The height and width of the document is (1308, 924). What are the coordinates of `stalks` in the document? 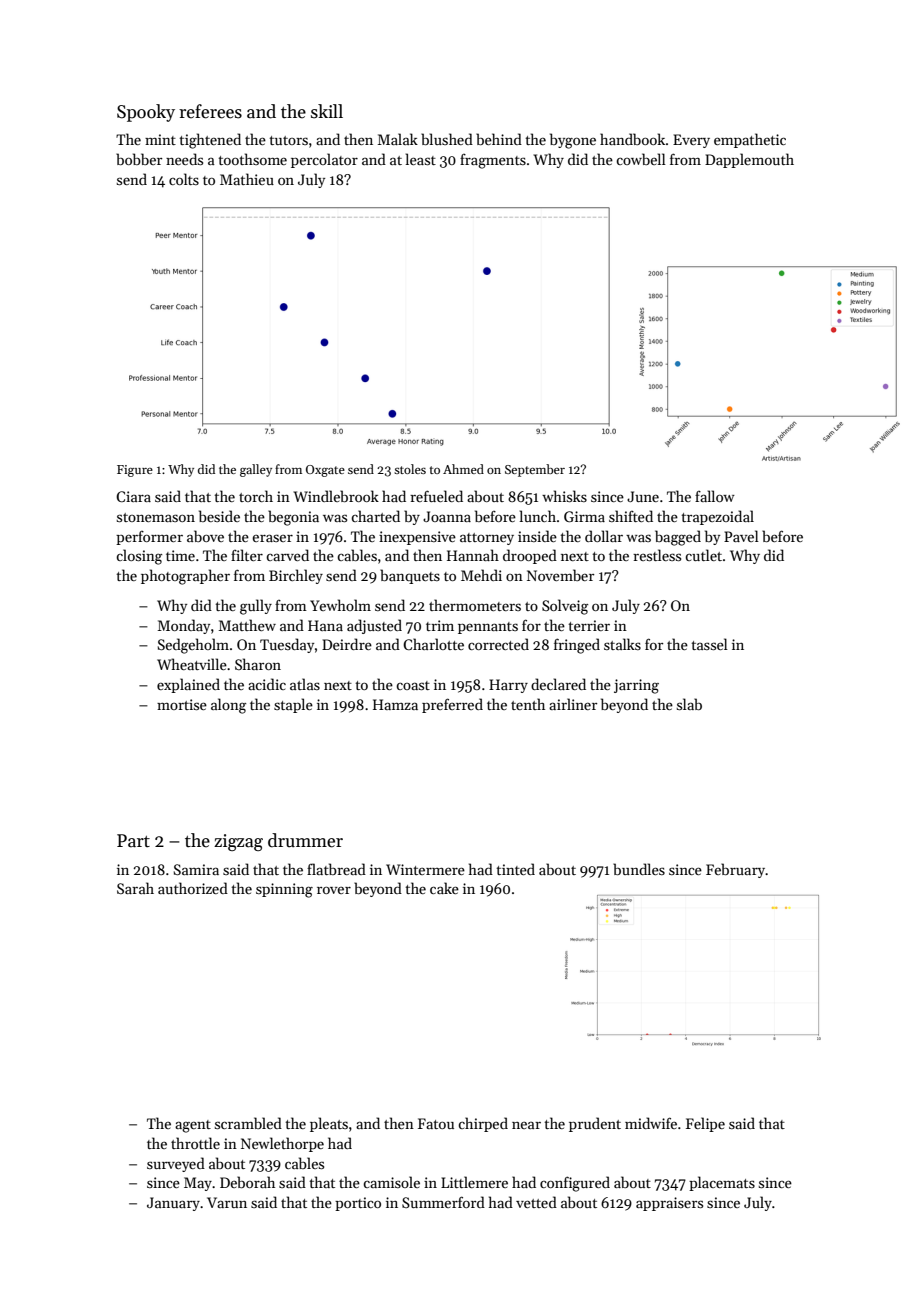 It's located at (622, 644).
